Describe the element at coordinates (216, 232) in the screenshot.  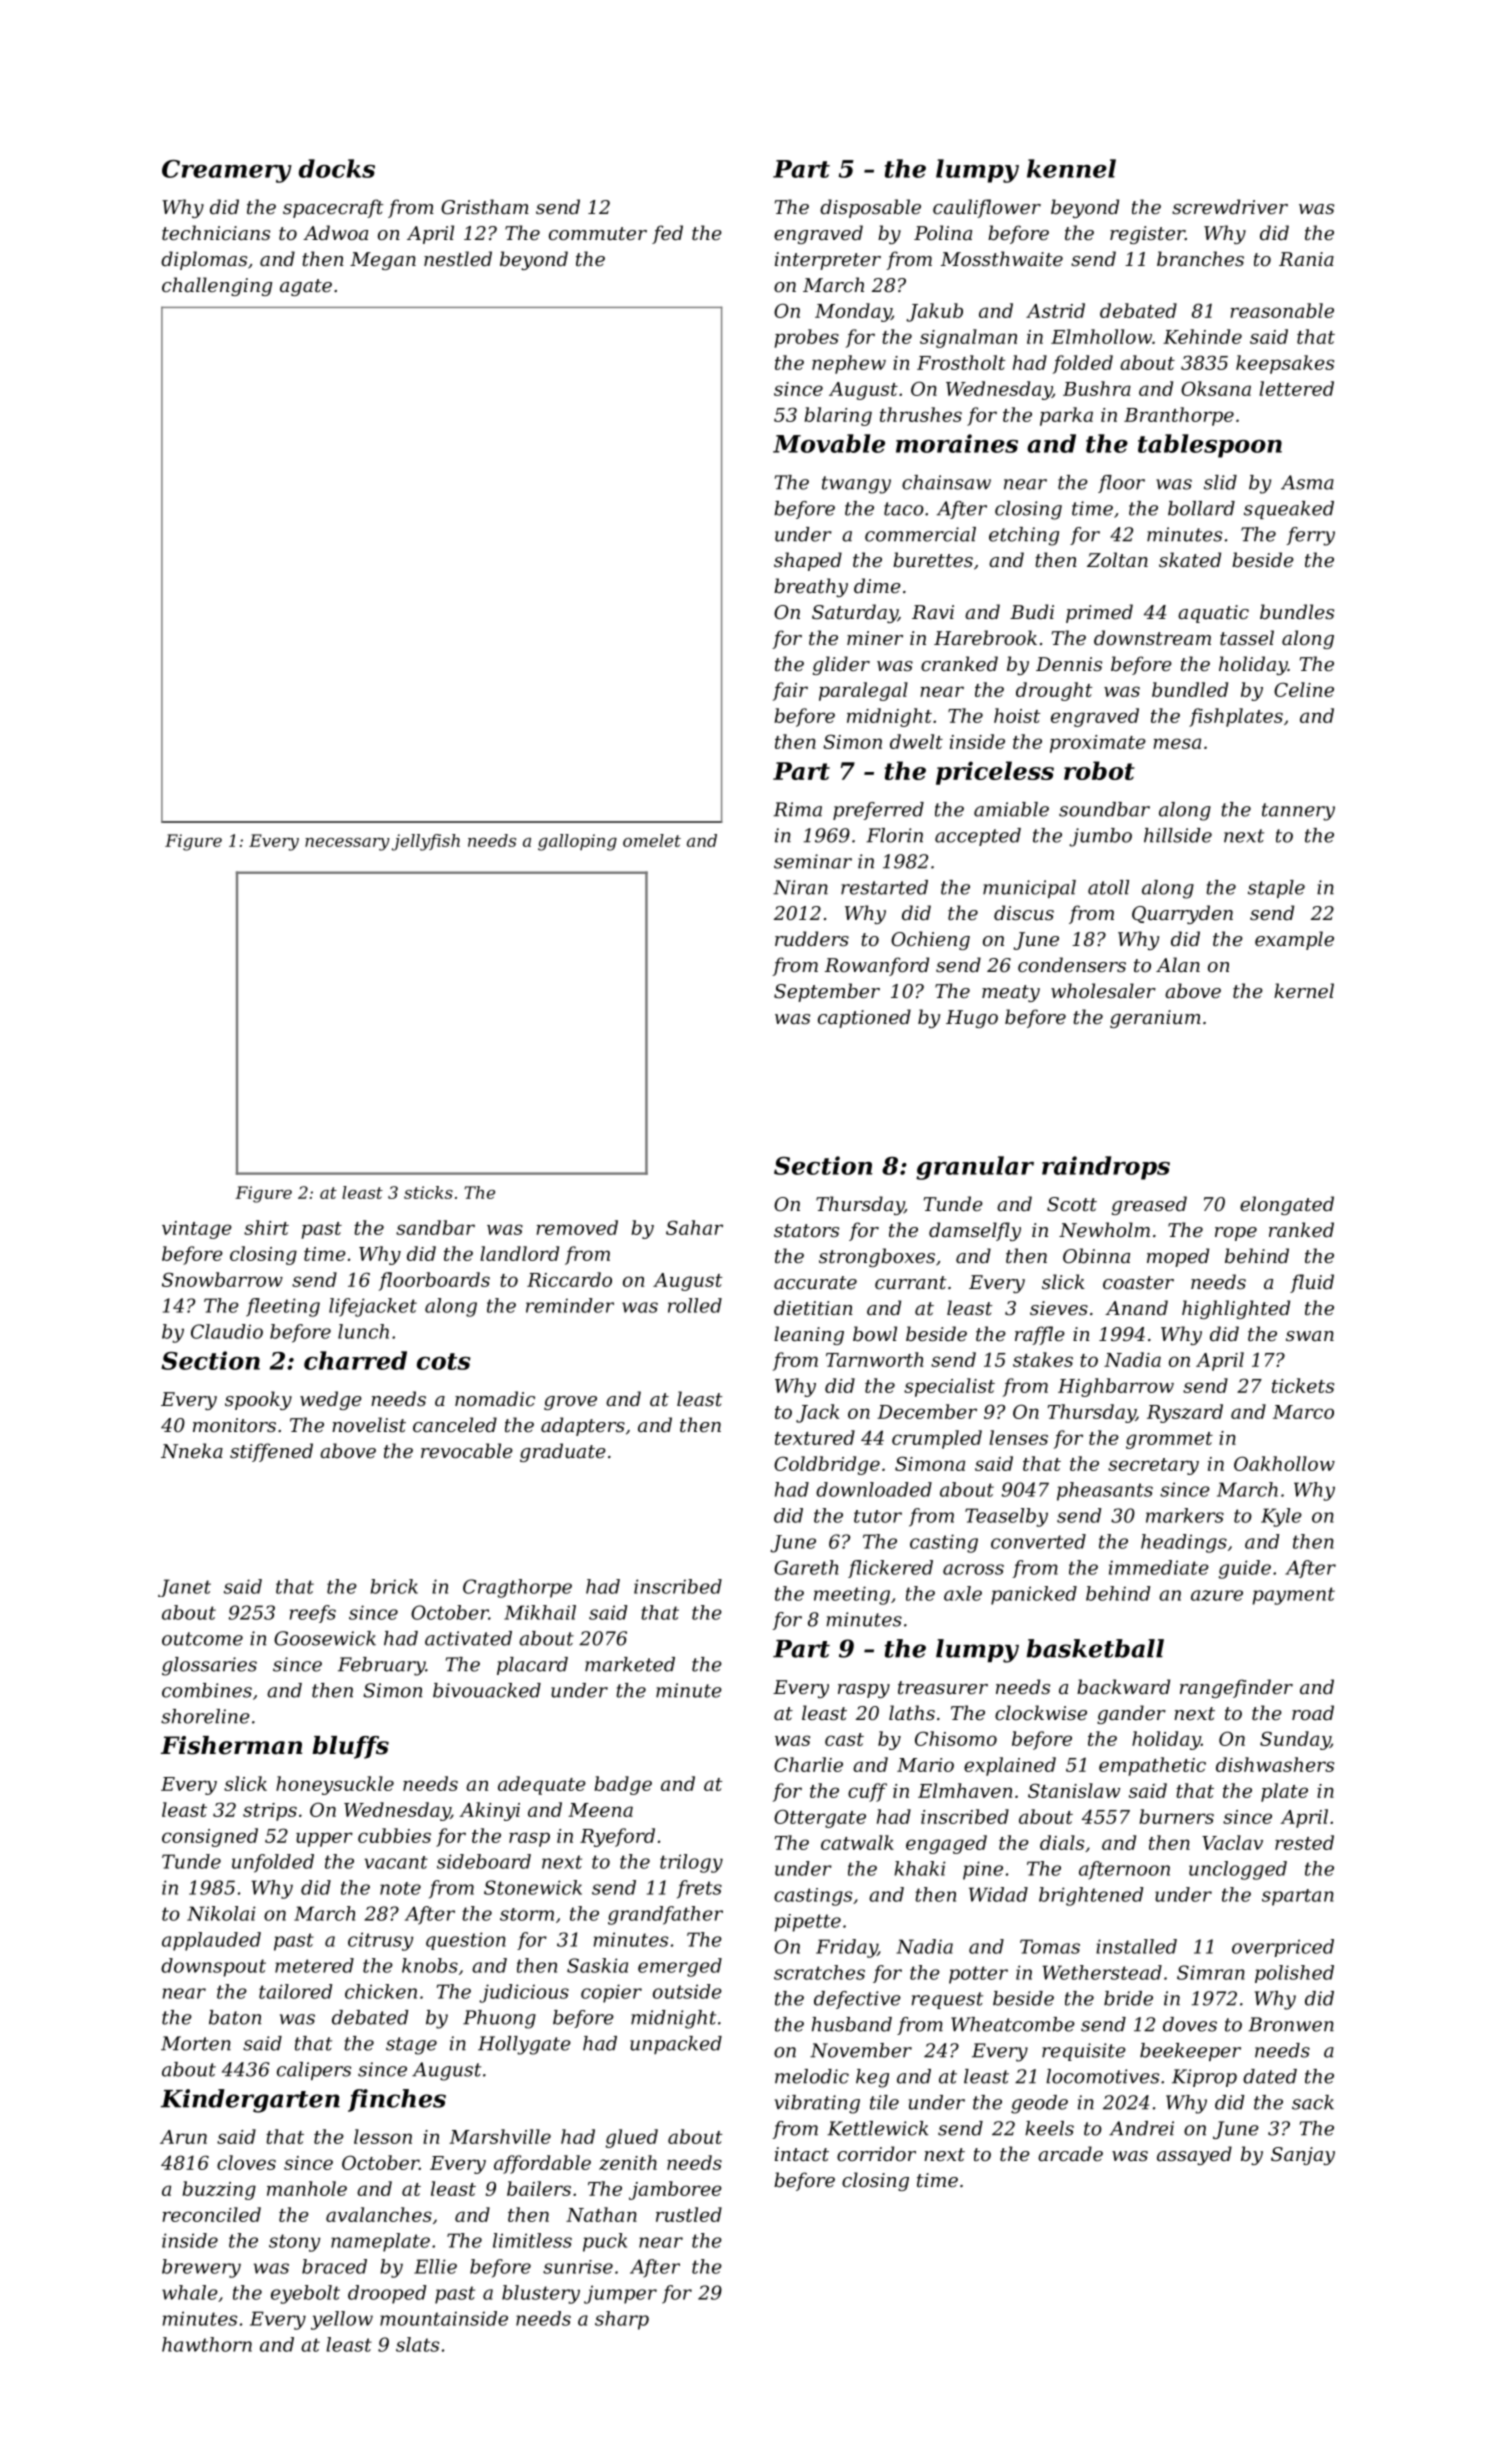
I see `technicians` at that location.
